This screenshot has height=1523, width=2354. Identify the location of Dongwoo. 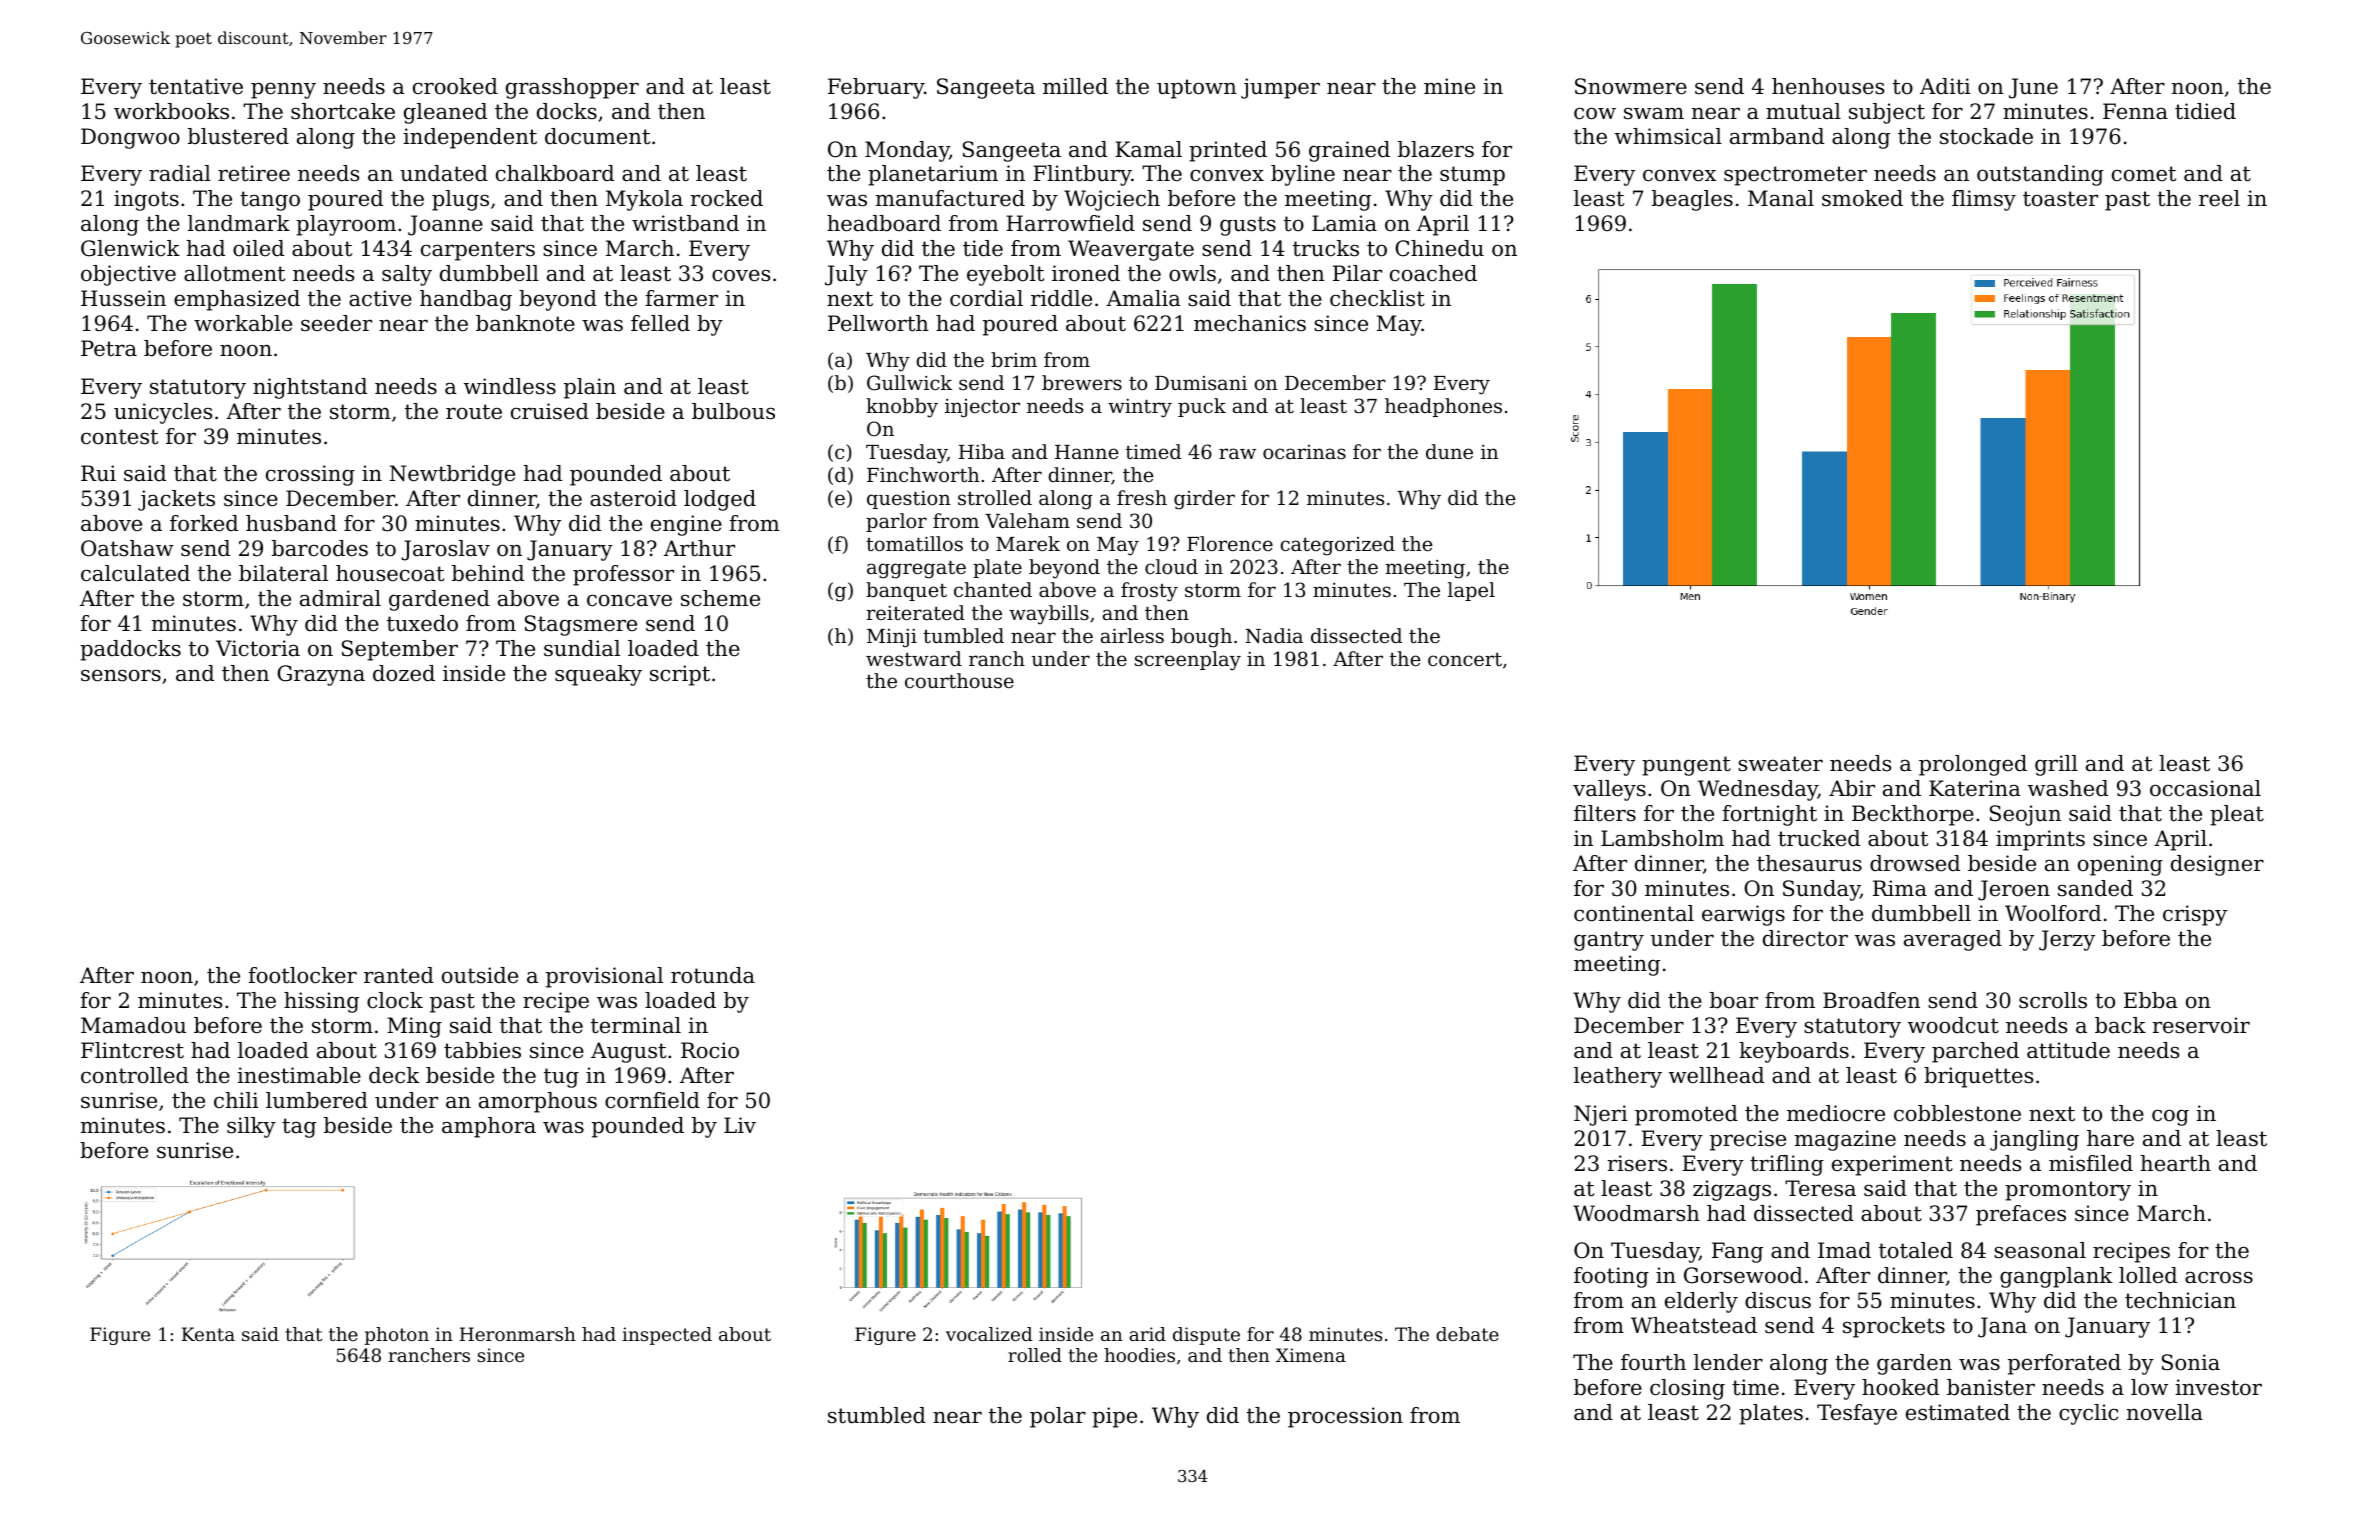
(130, 138).
